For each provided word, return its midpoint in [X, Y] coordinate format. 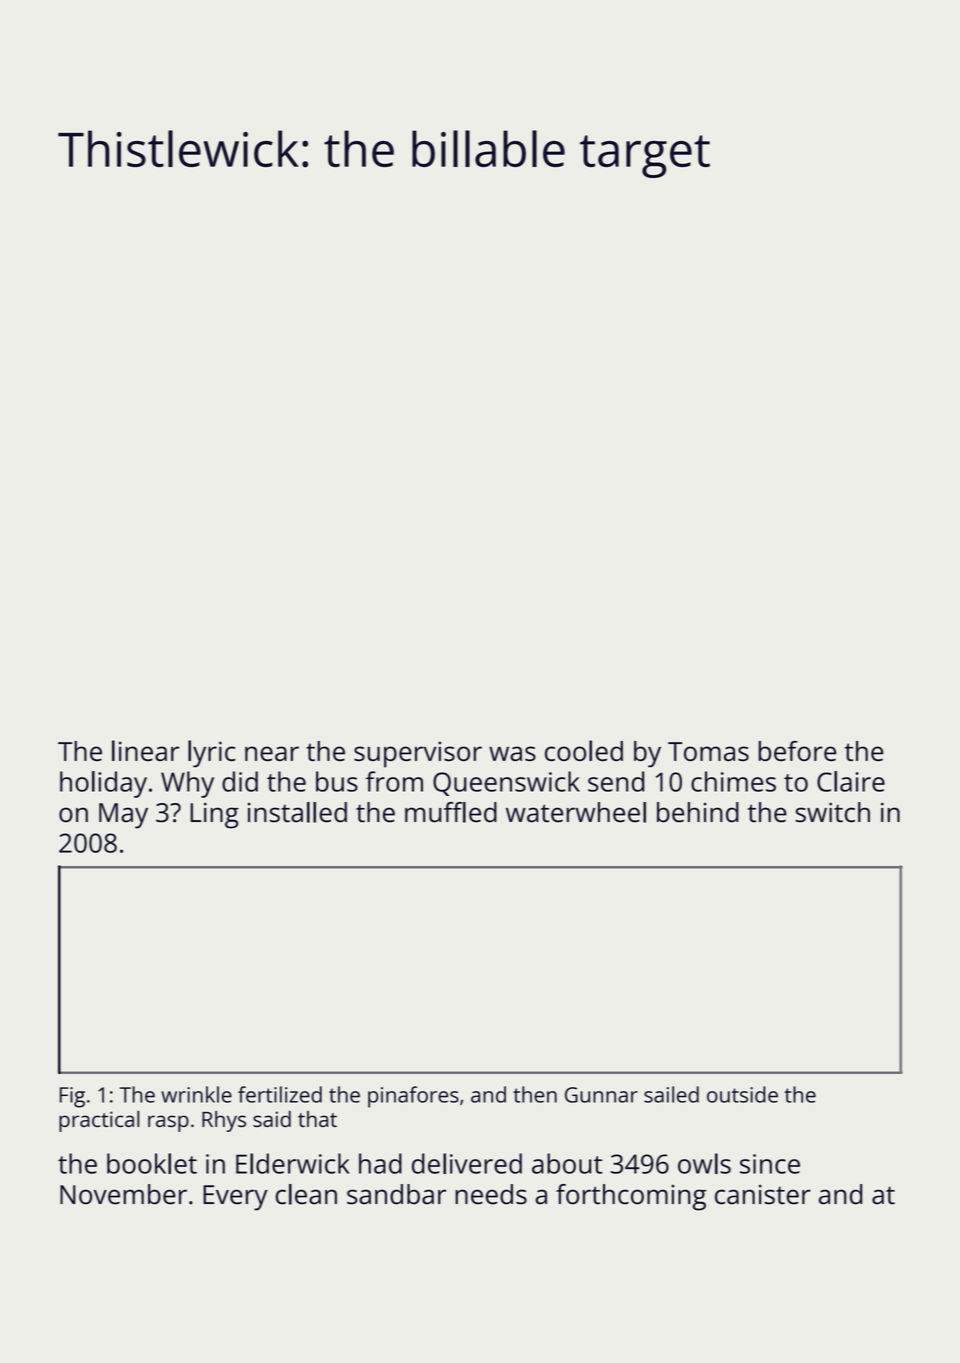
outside [742, 1094]
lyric [211, 754]
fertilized [280, 1094]
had [380, 1163]
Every [235, 1198]
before [797, 751]
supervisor [418, 754]
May [123, 816]
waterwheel [576, 812]
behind [698, 812]
